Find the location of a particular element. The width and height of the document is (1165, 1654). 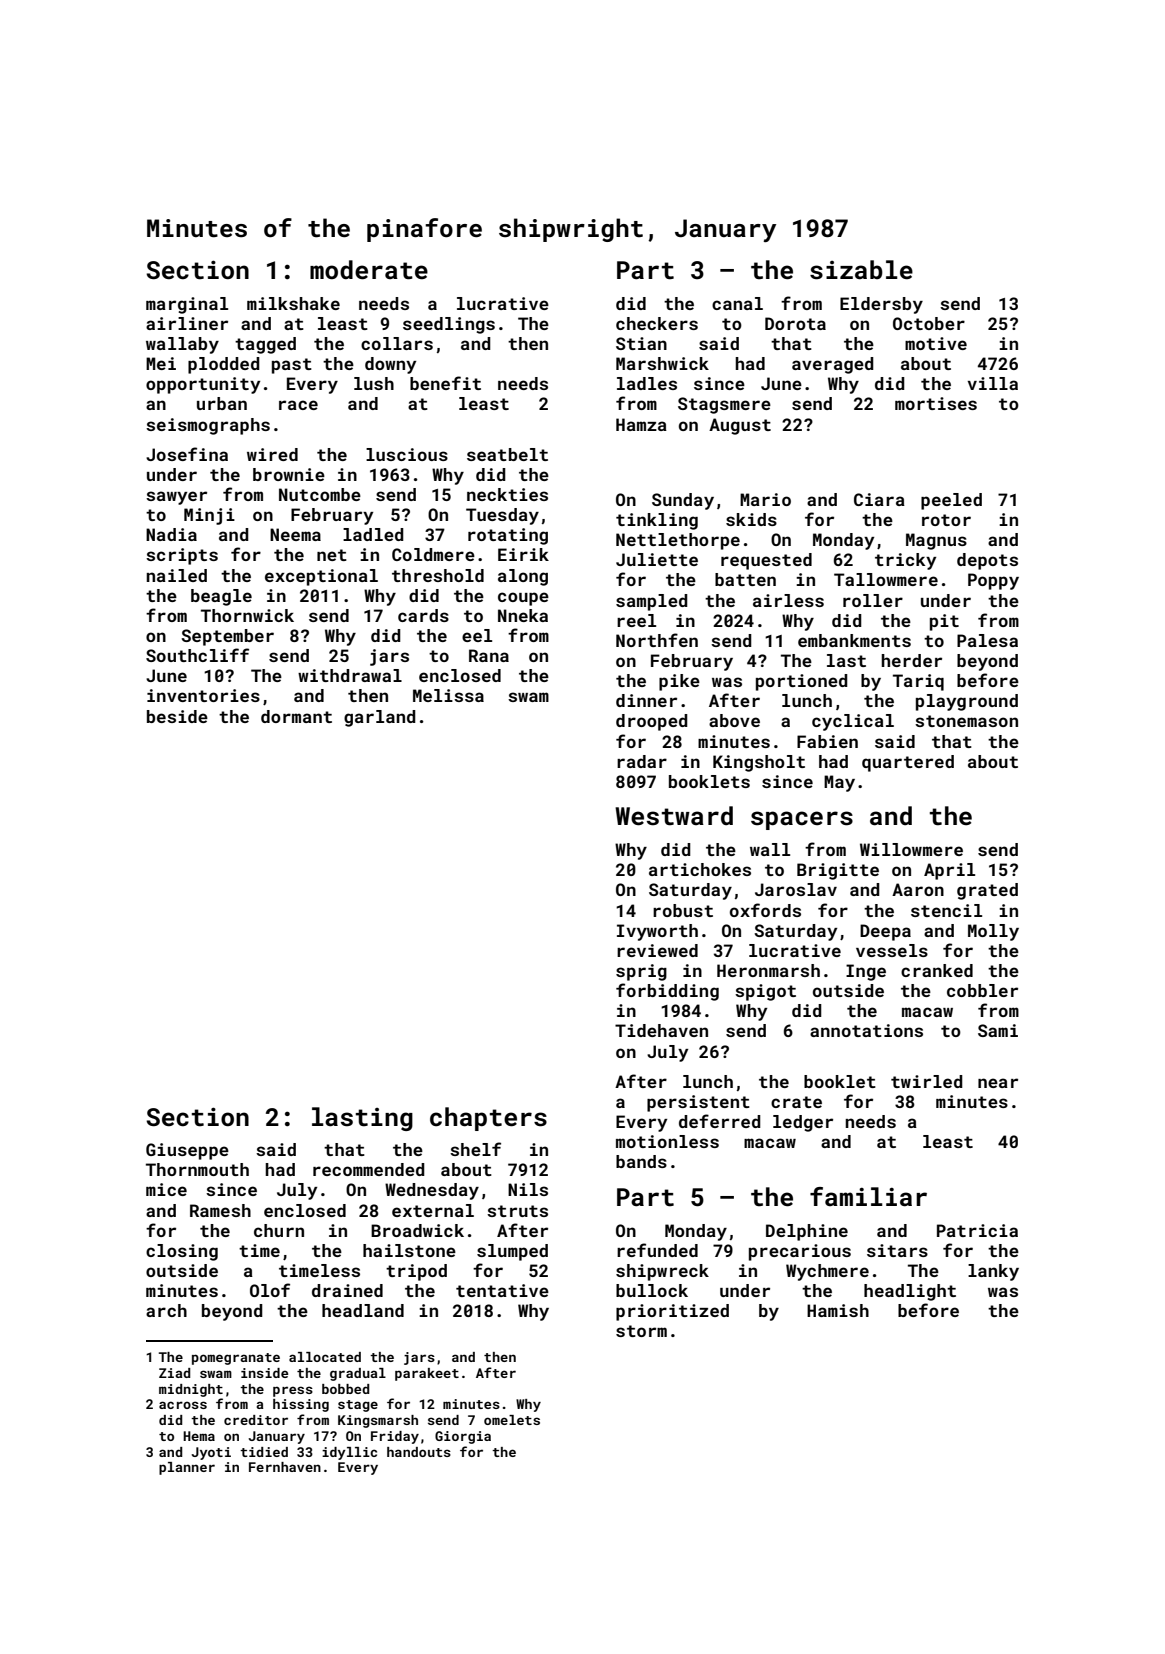

seatbelt is located at coordinates (507, 454).
